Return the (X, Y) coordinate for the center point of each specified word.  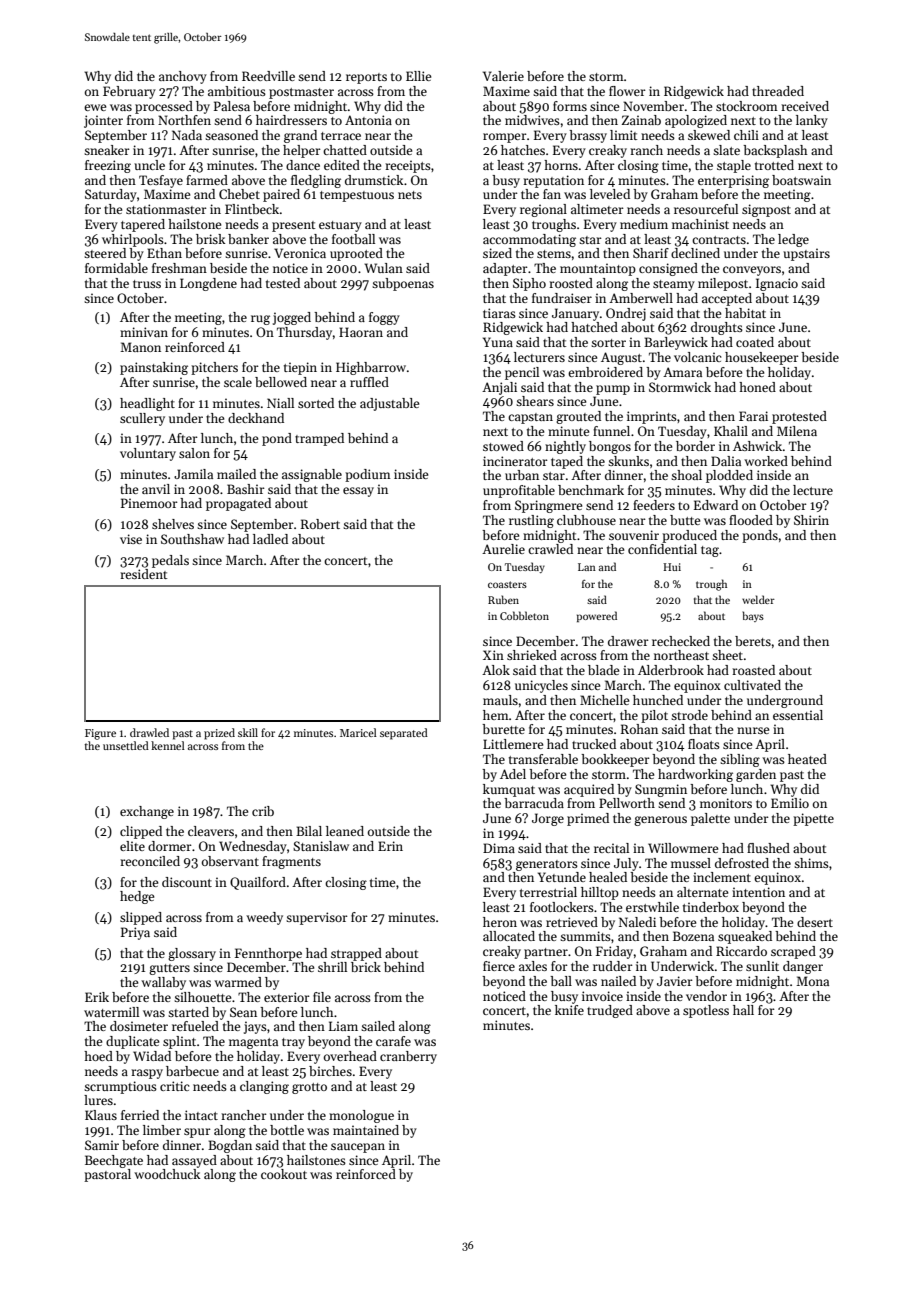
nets (410, 195)
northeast (681, 655)
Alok (496, 670)
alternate (702, 892)
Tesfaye (161, 181)
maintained (366, 1130)
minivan (144, 332)
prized (219, 734)
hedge (137, 897)
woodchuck (167, 1174)
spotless (706, 1011)
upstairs (806, 254)
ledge (793, 240)
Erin (390, 846)
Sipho (529, 284)
